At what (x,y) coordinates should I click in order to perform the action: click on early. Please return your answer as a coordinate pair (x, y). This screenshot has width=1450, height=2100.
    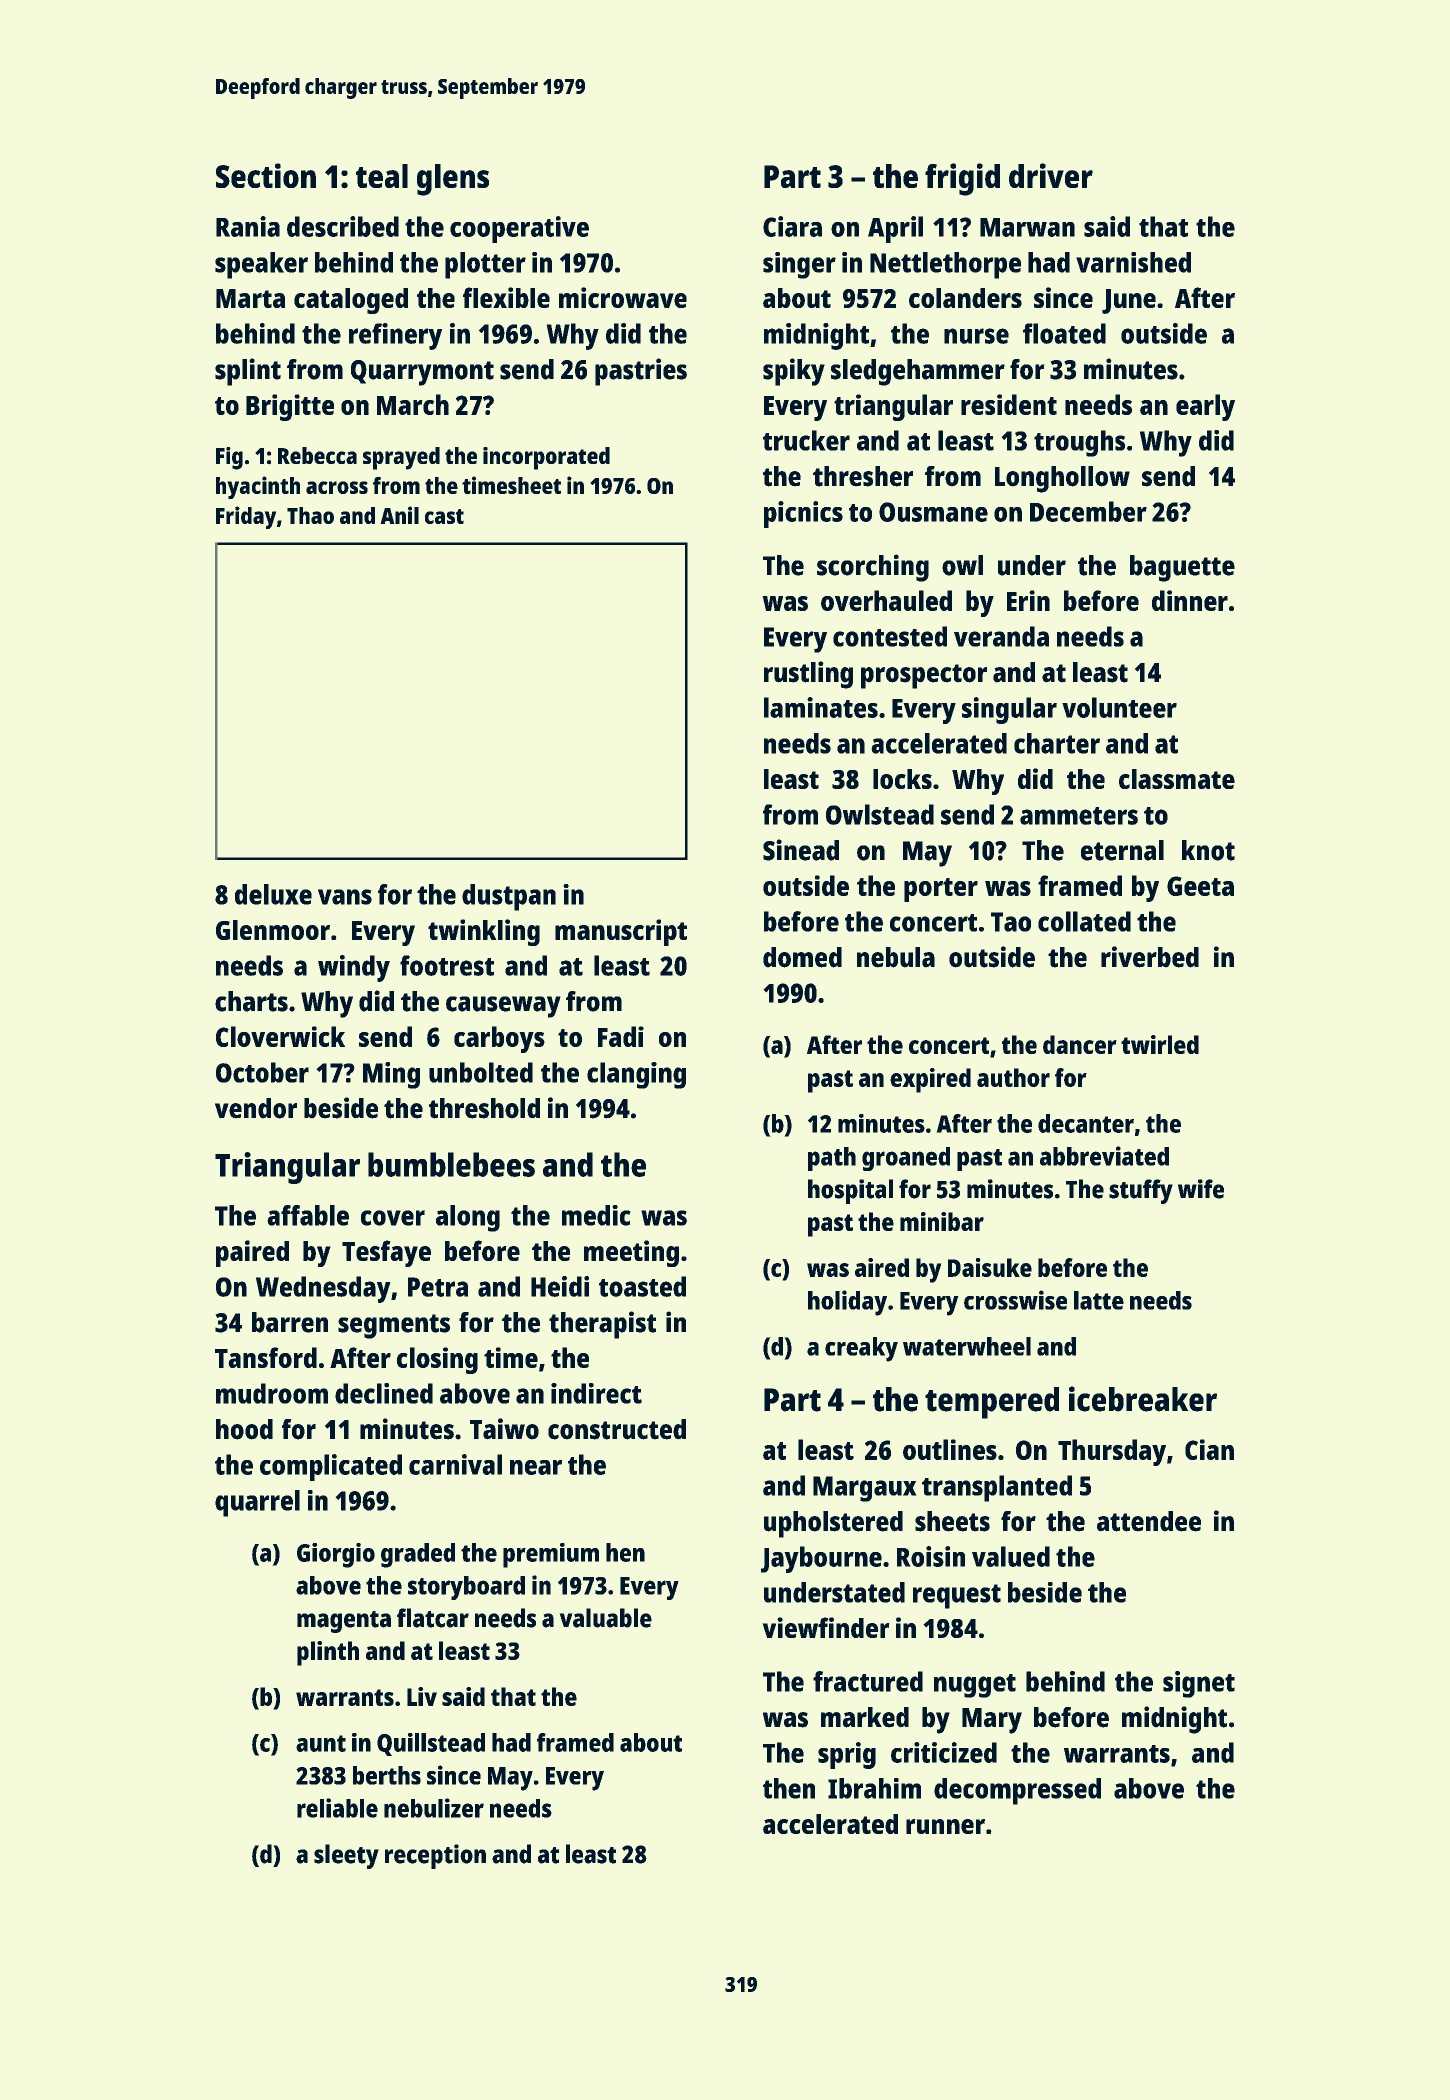
    Looking at the image, I should click on (1205, 407).
